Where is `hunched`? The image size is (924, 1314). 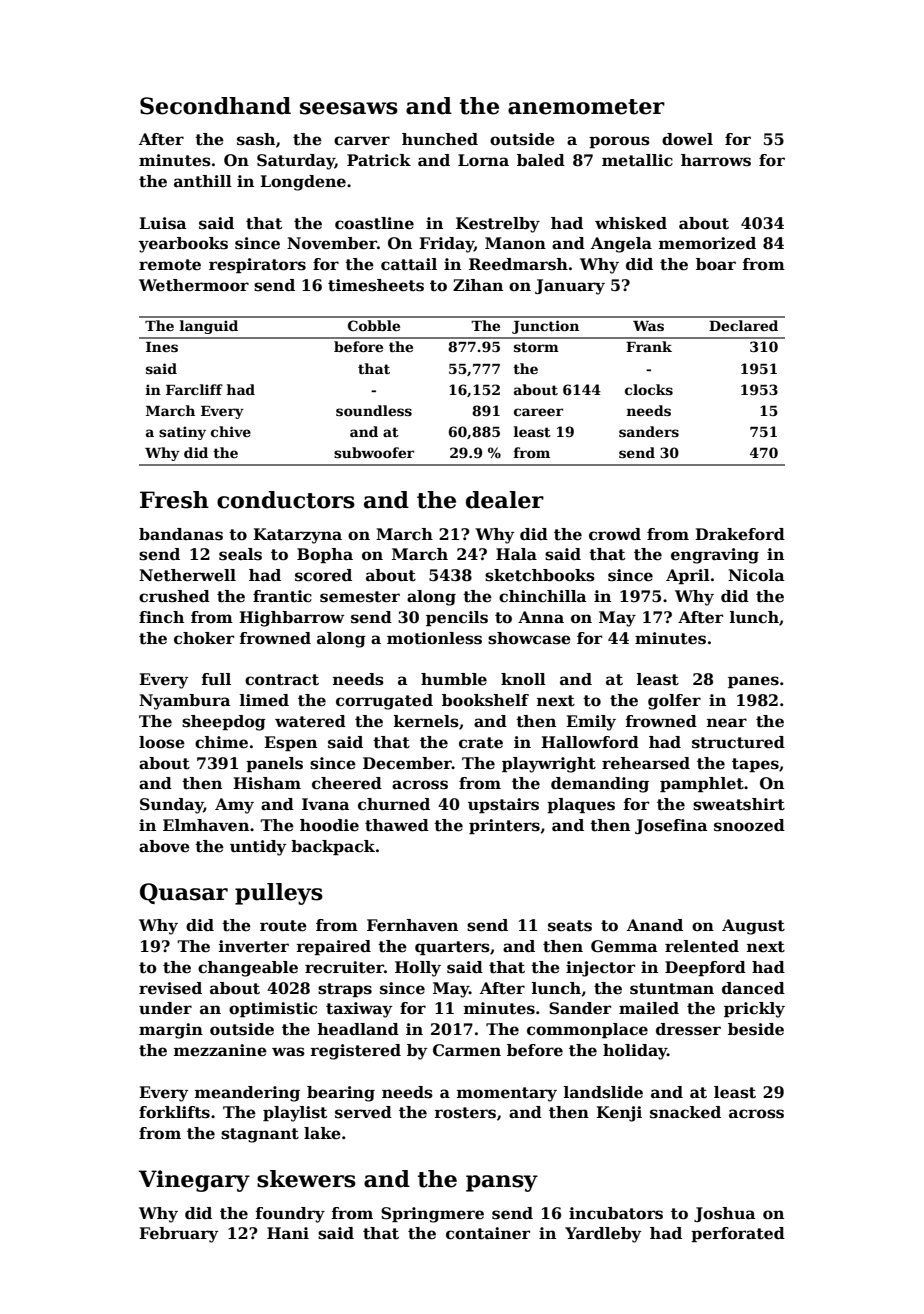 hunched is located at coordinates (440, 139).
